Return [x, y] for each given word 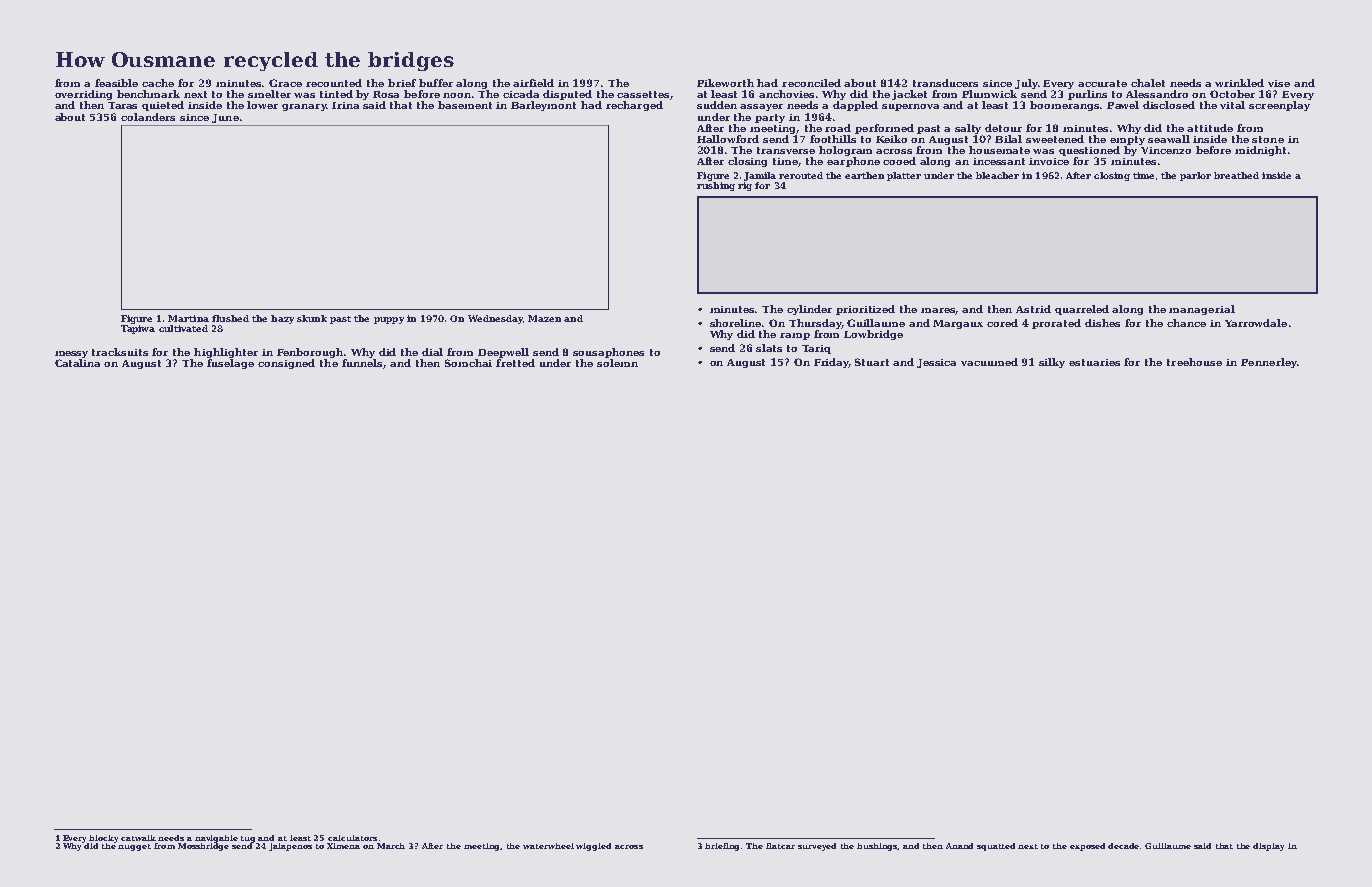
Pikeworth [725, 83]
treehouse [1194, 362]
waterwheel [548, 846]
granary [304, 107]
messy [71, 354]
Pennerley [1269, 363]
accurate [1102, 83]
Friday [831, 363]
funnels [363, 364]
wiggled [593, 847]
